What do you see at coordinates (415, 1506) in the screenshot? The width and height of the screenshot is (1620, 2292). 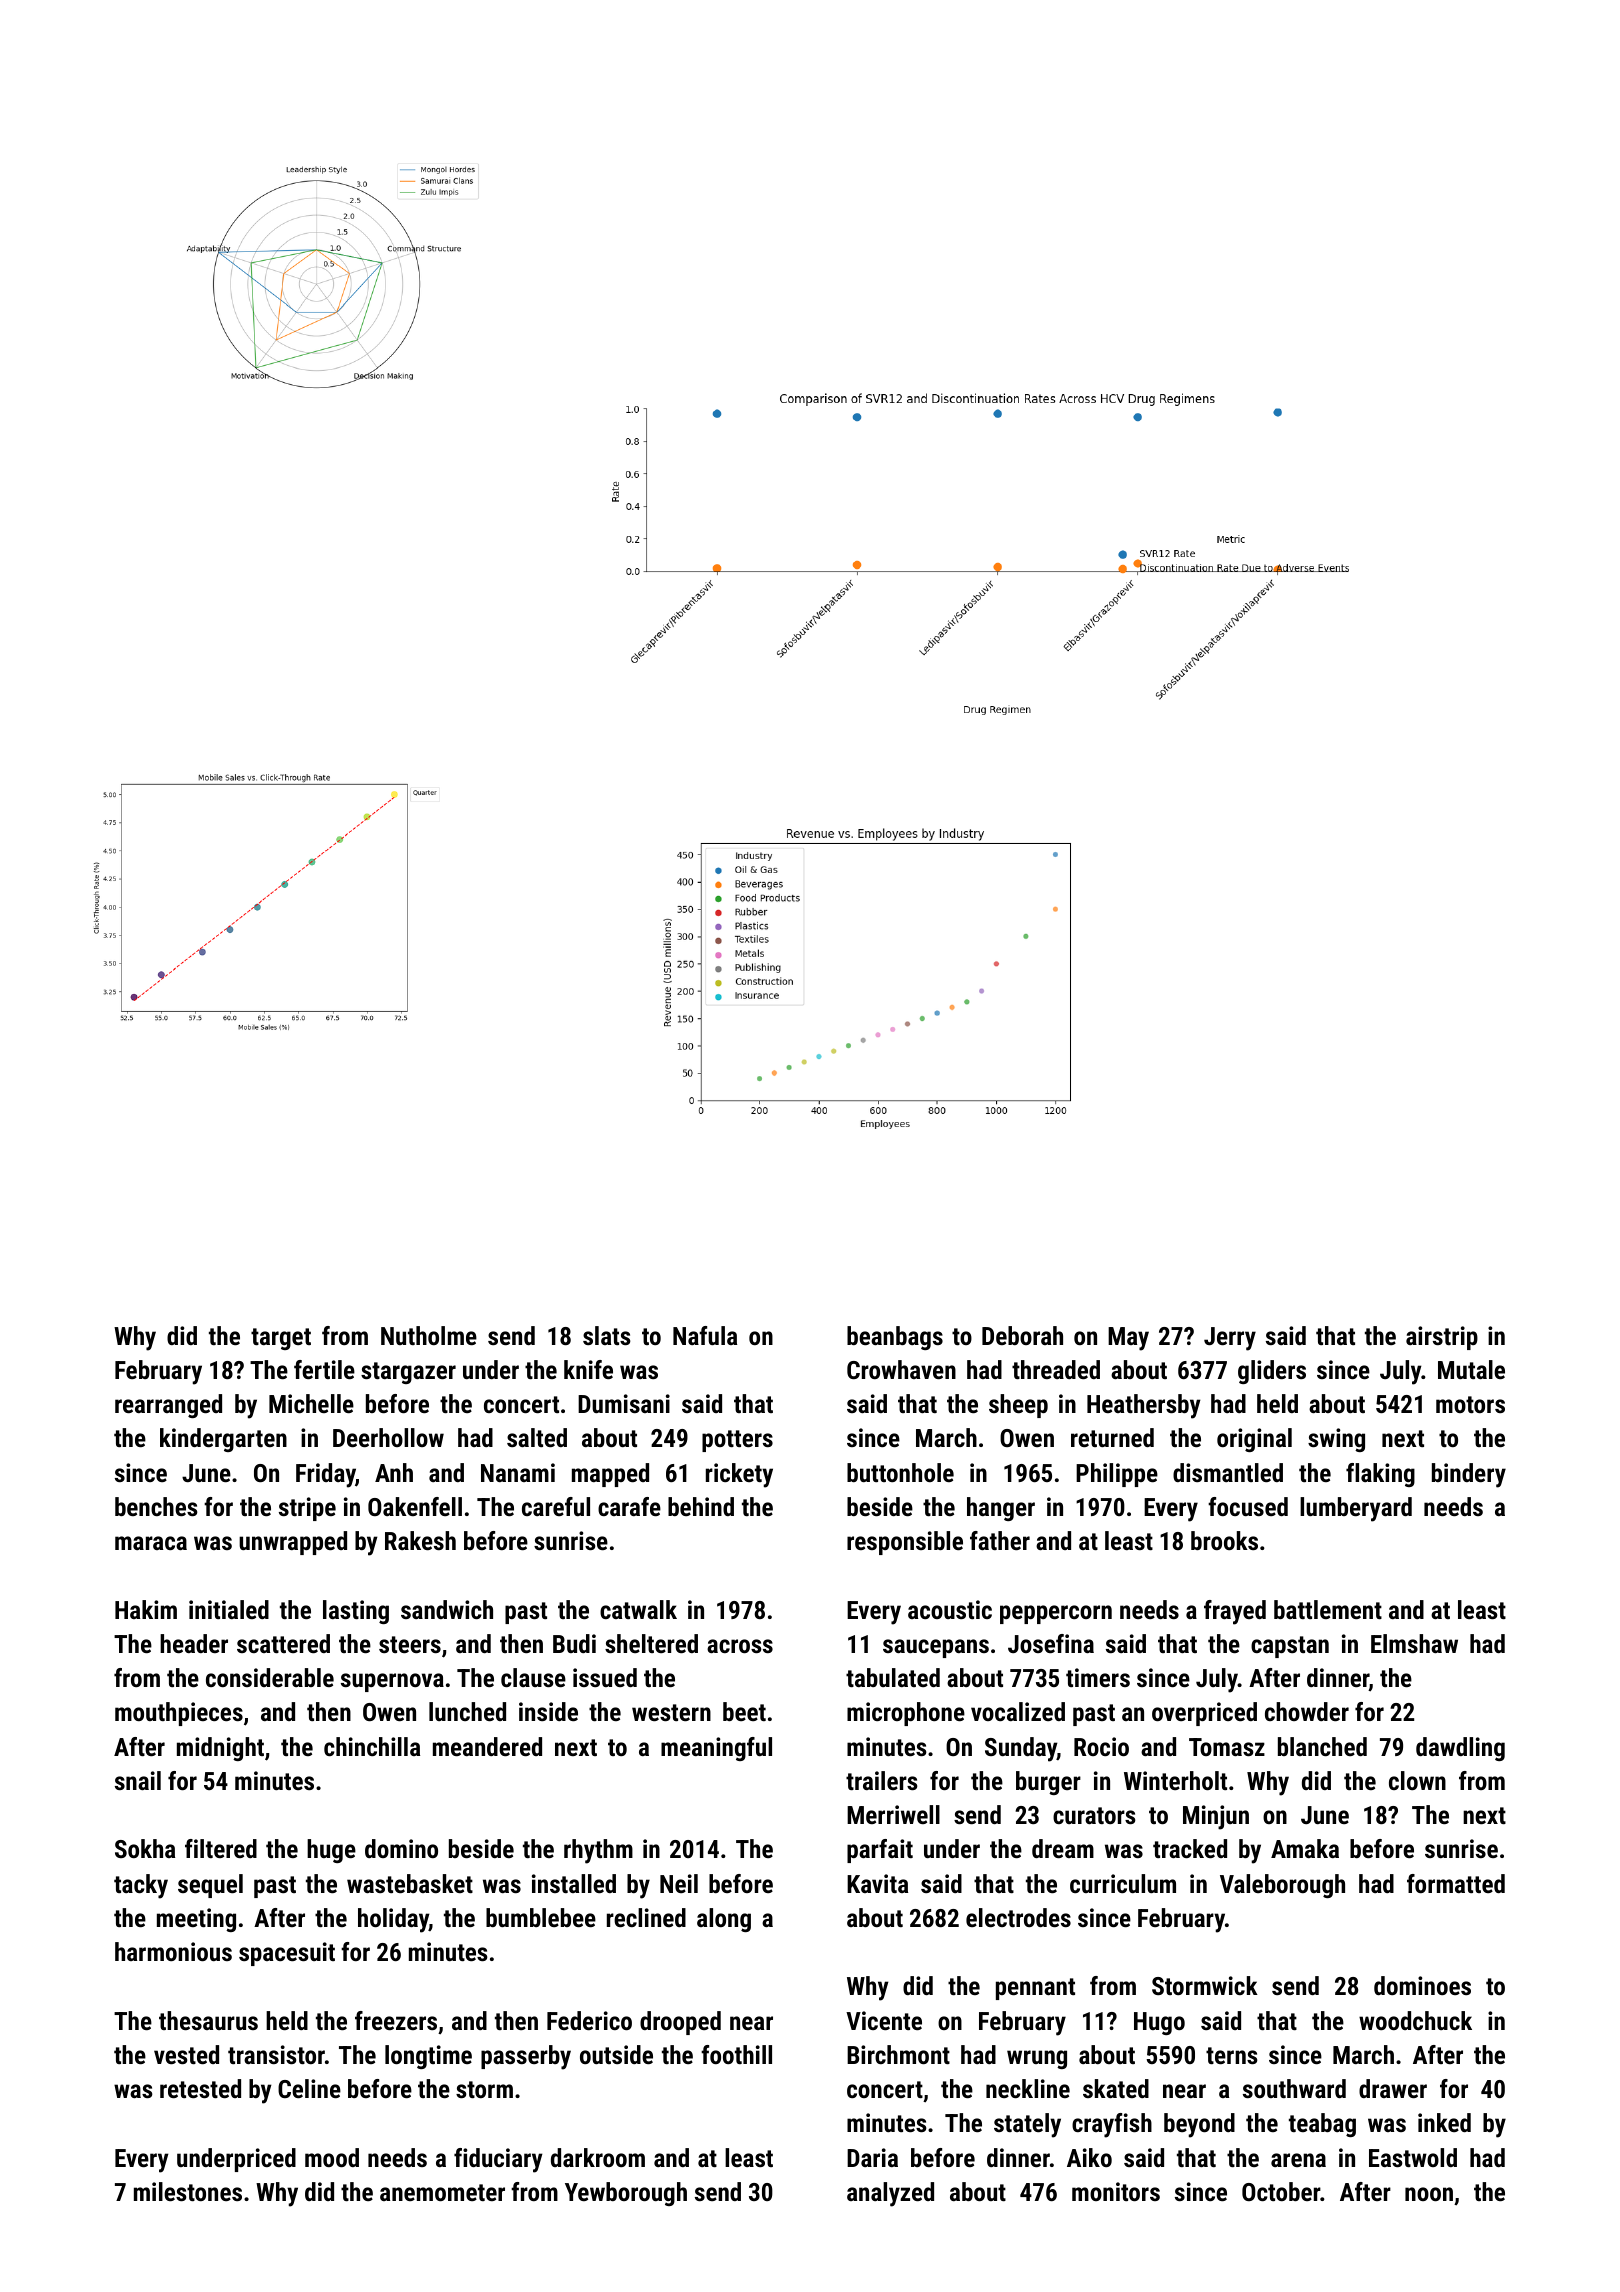 I see `Oakenfell` at bounding box center [415, 1506].
